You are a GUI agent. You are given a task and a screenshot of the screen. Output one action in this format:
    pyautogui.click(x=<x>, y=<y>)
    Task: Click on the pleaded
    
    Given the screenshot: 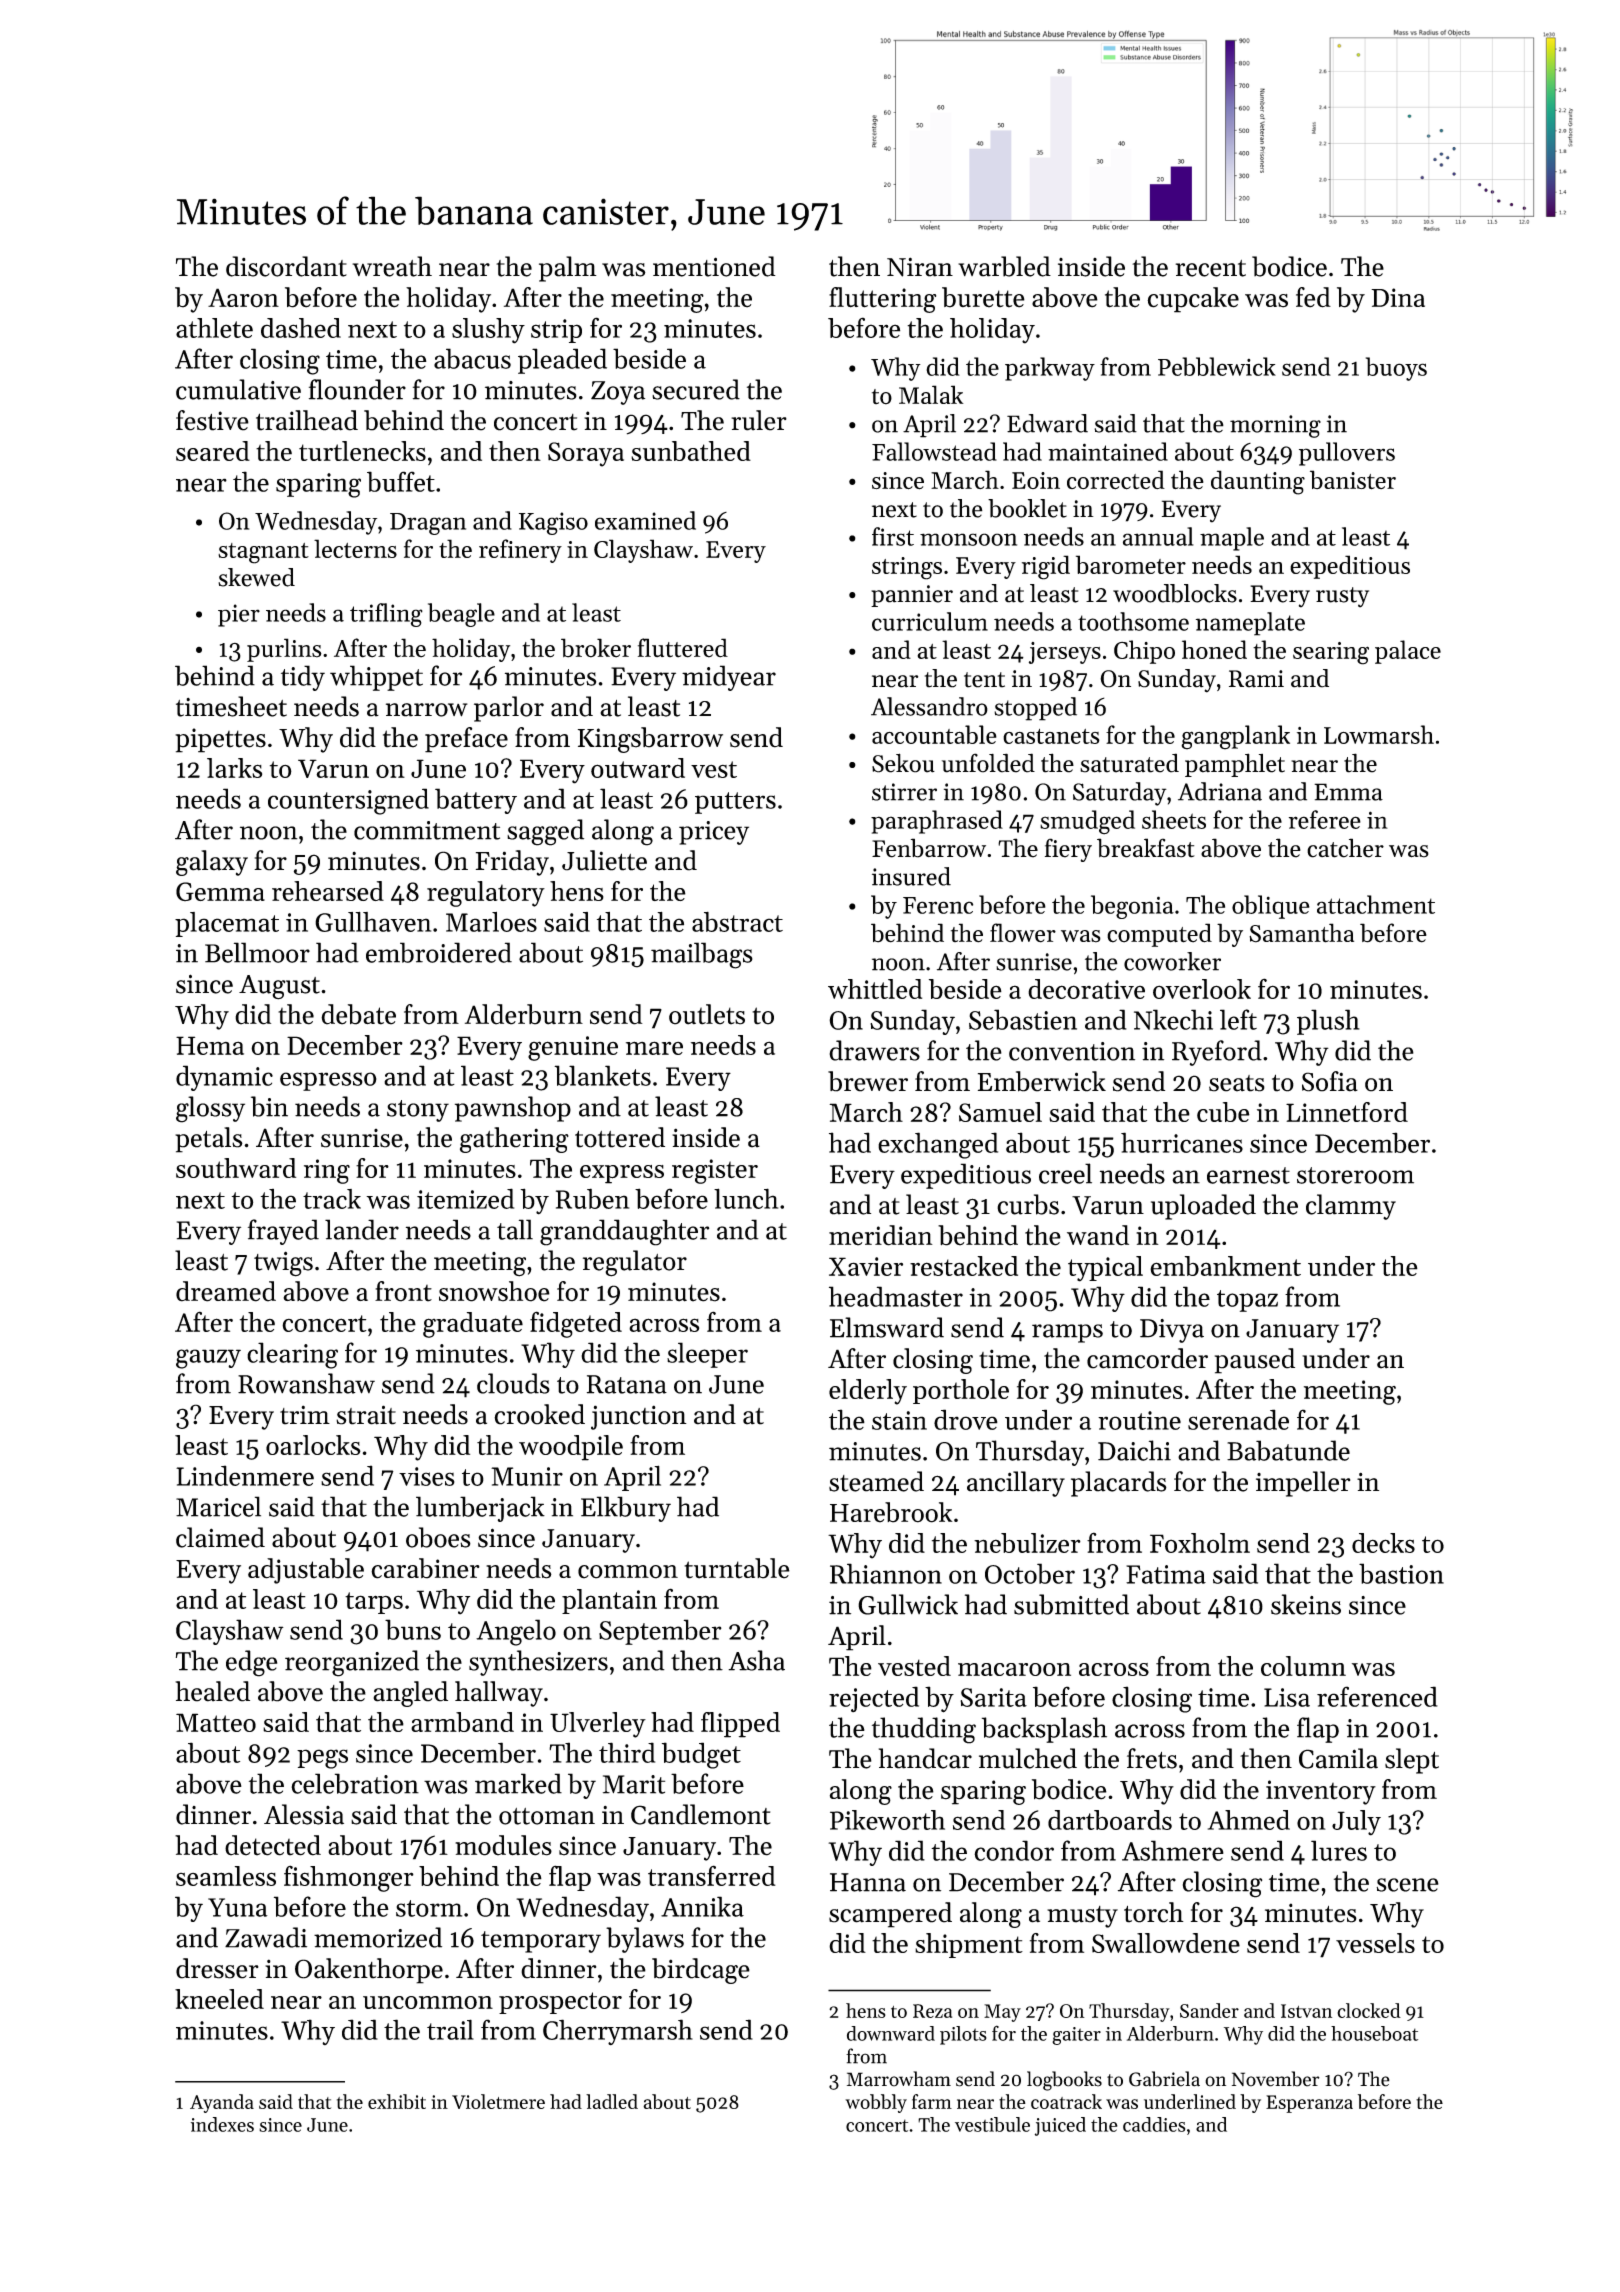 What is the action you would take?
    pyautogui.click(x=562, y=361)
